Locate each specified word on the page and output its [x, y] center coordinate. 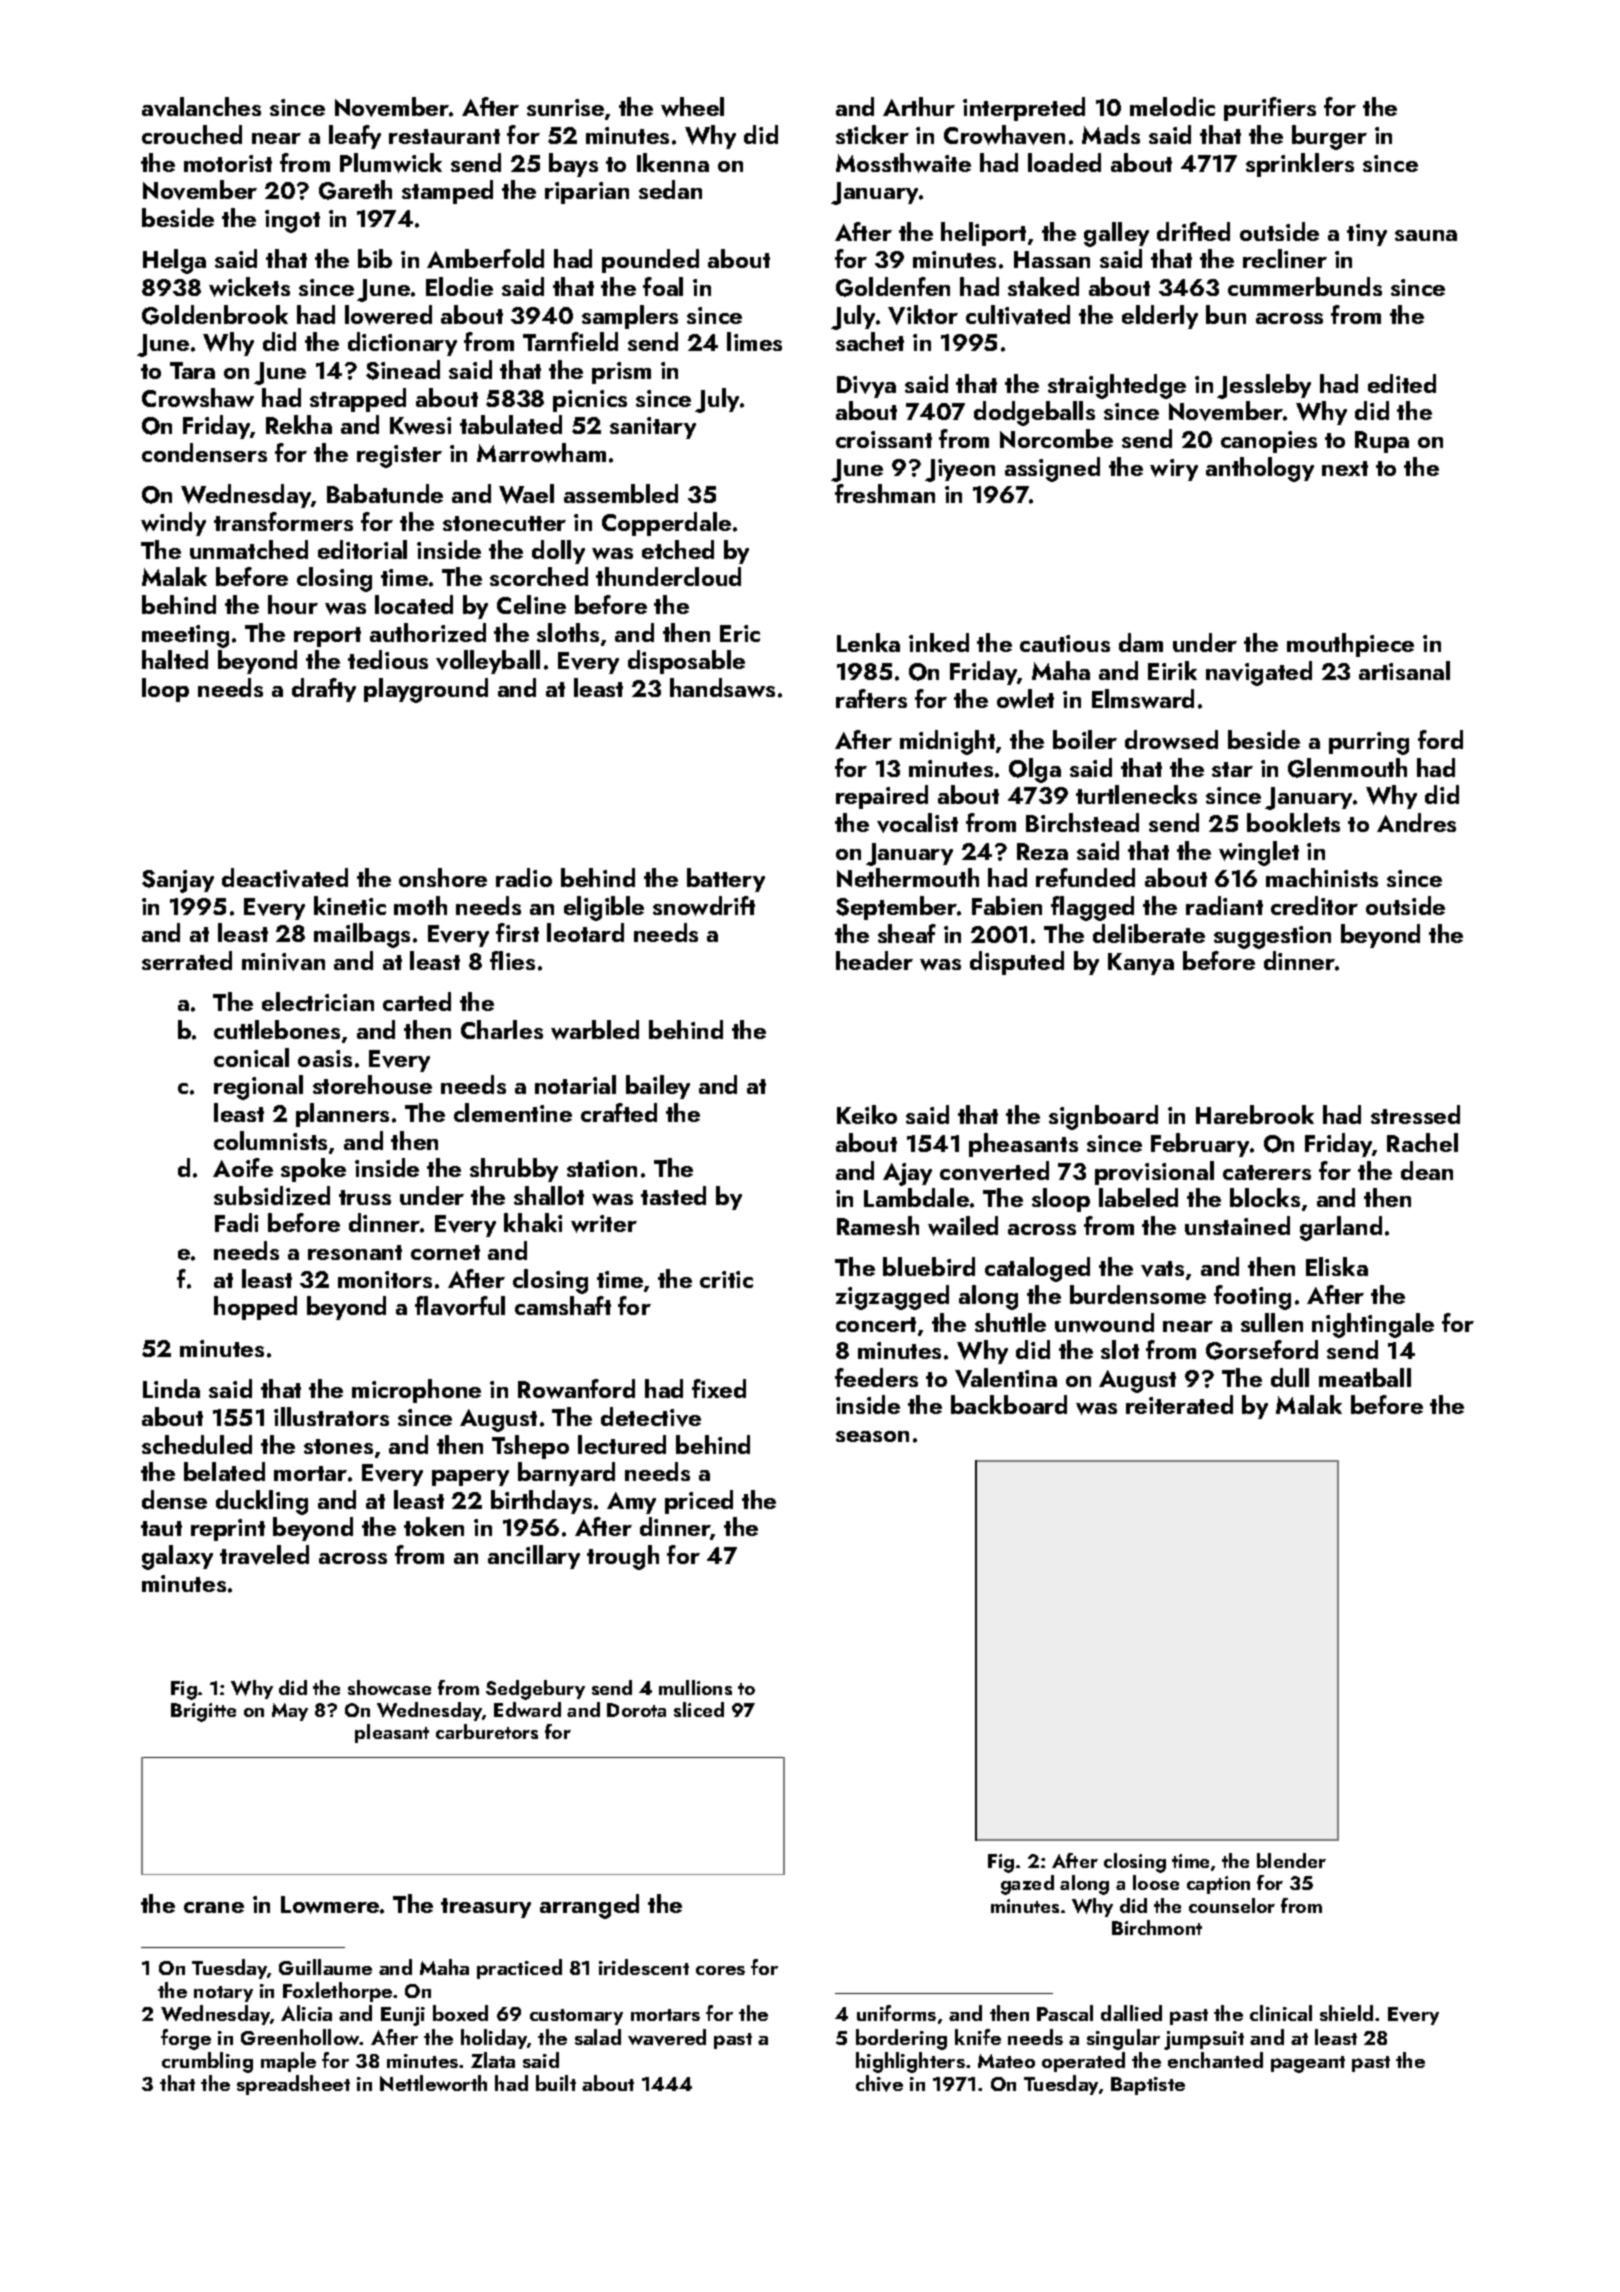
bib [375, 258]
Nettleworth [433, 2083]
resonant [355, 1252]
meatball [1365, 1377]
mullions [695, 1687]
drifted [1193, 231]
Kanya [1141, 964]
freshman [885, 493]
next [1345, 468]
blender [1291, 1860]
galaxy [177, 1557]
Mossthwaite [903, 163]
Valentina [1006, 1378]
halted [175, 659]
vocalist [917, 823]
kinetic [350, 905]
